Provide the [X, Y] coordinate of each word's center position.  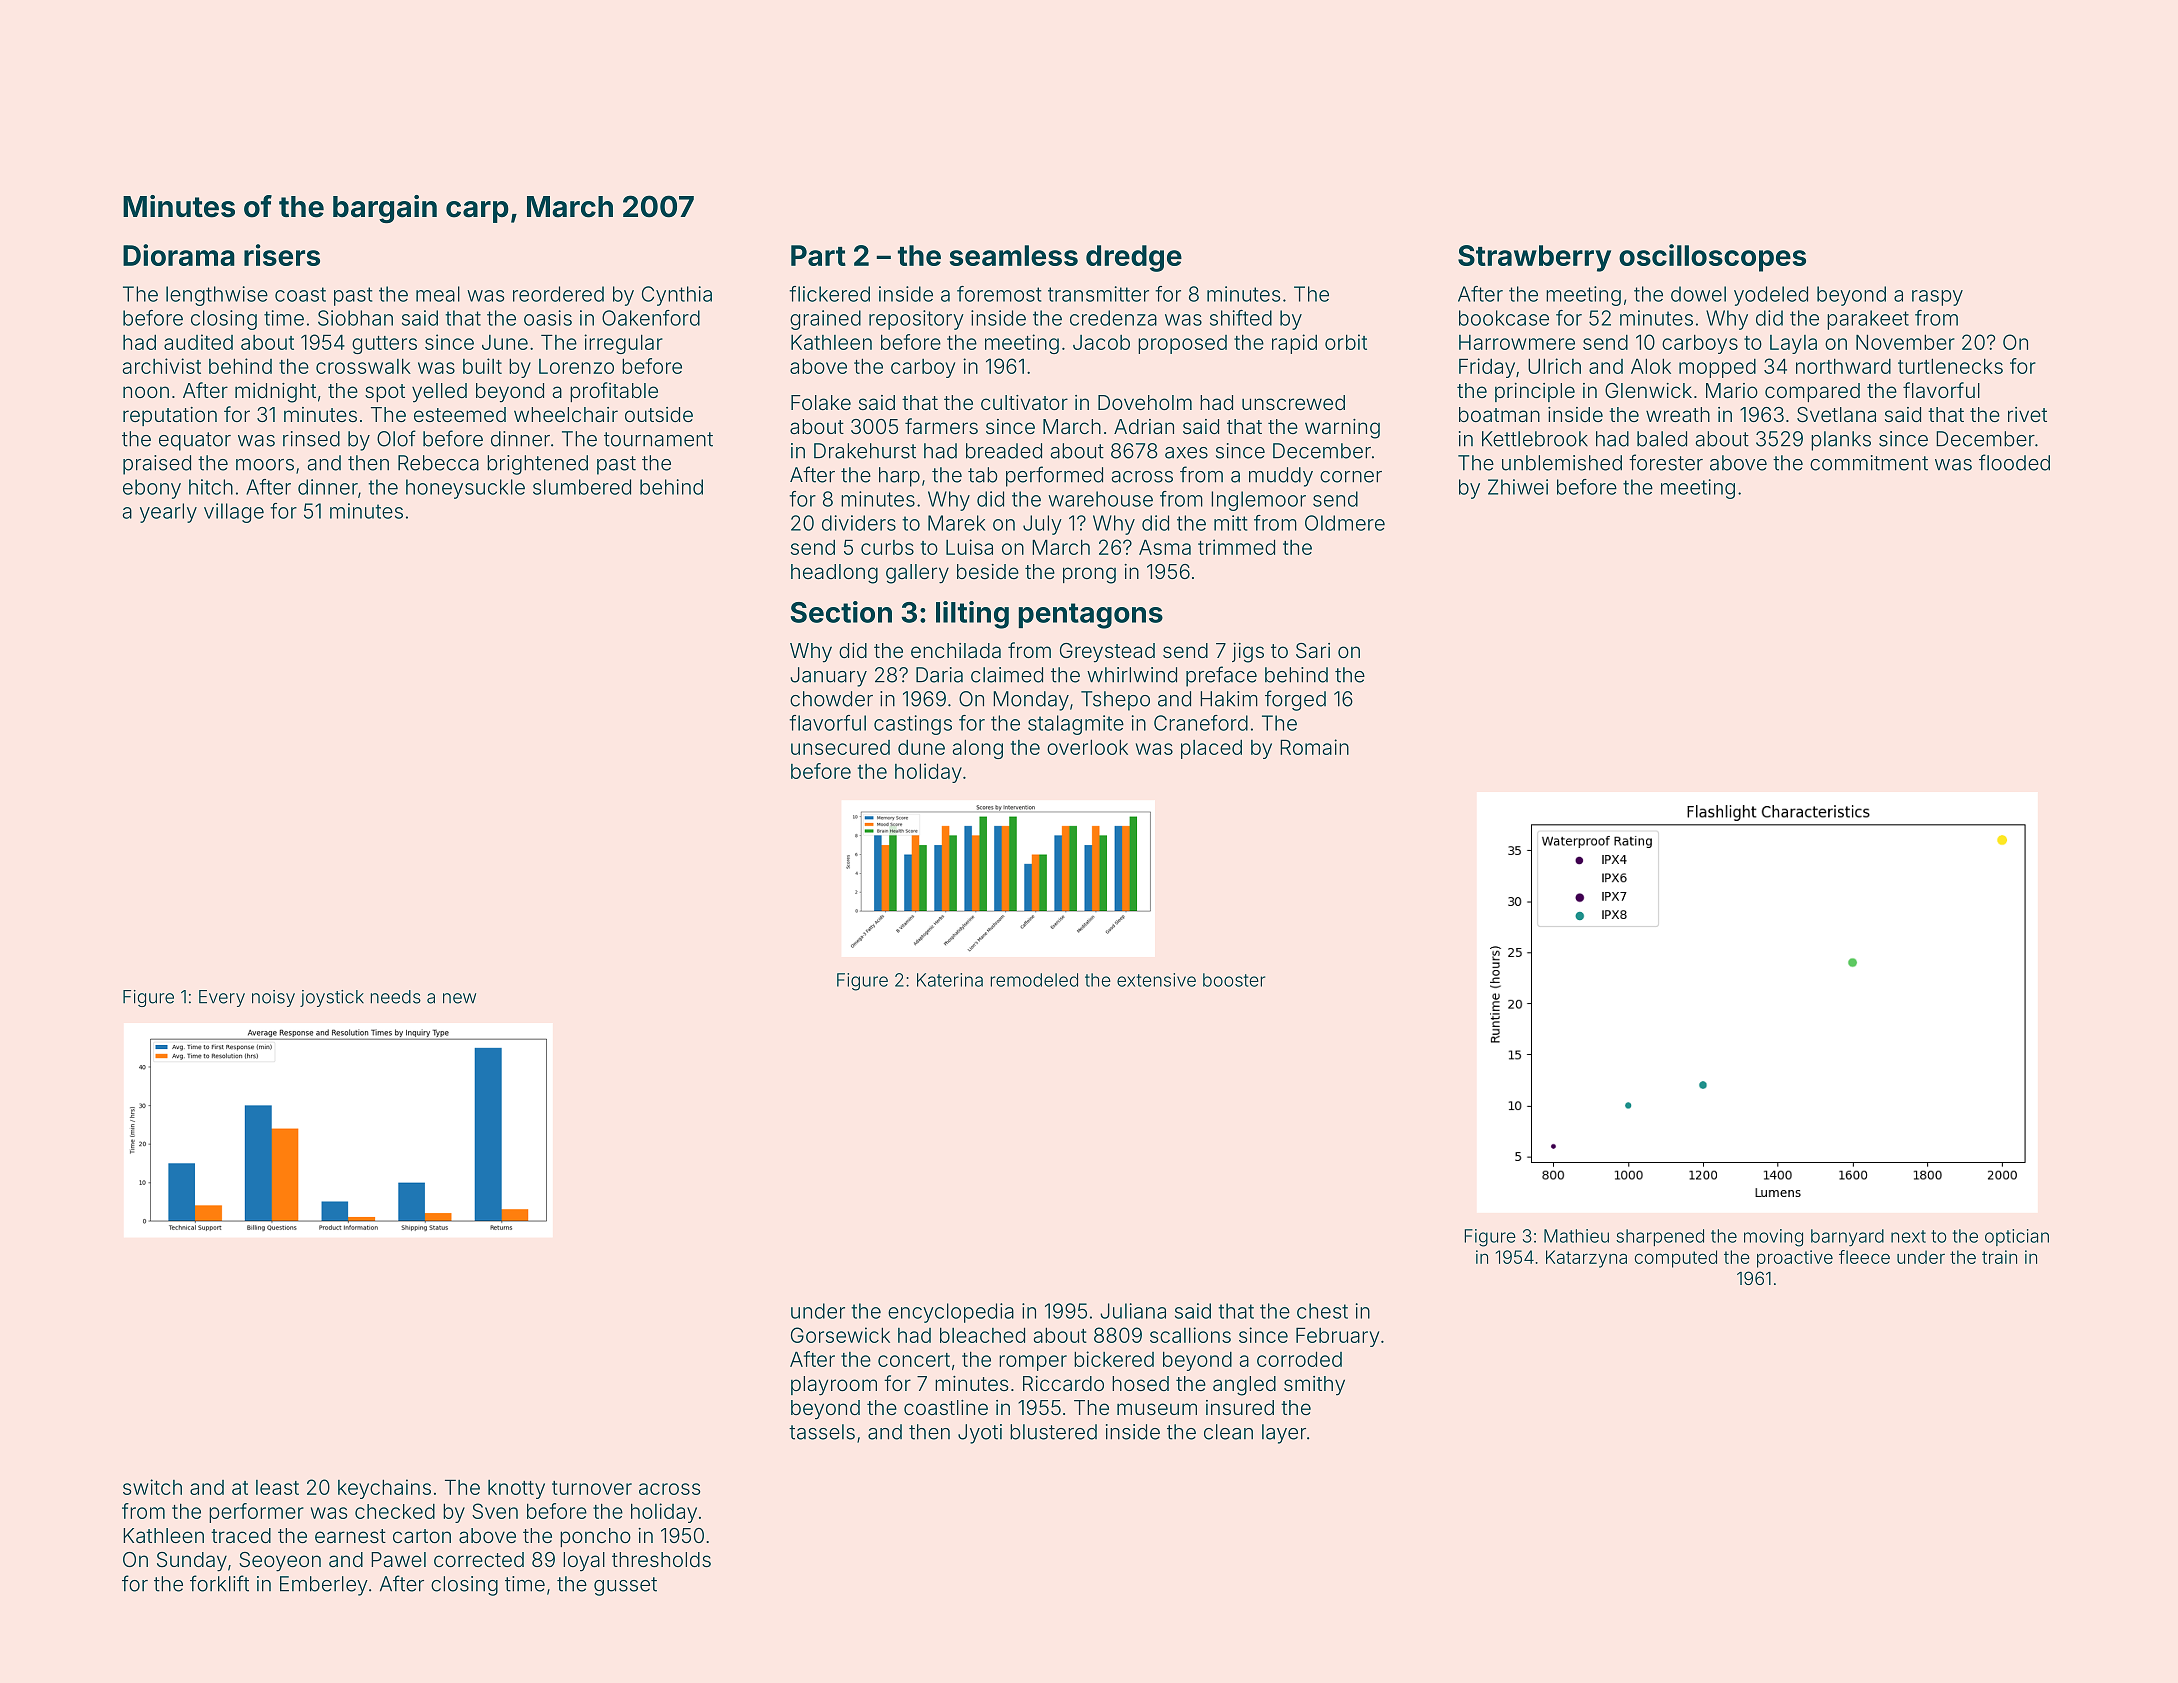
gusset [625, 1586]
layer [1284, 1434]
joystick [332, 998]
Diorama [179, 255]
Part [818, 255]
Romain [1314, 747]
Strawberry [1534, 258]
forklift [219, 1583]
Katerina [950, 980]
